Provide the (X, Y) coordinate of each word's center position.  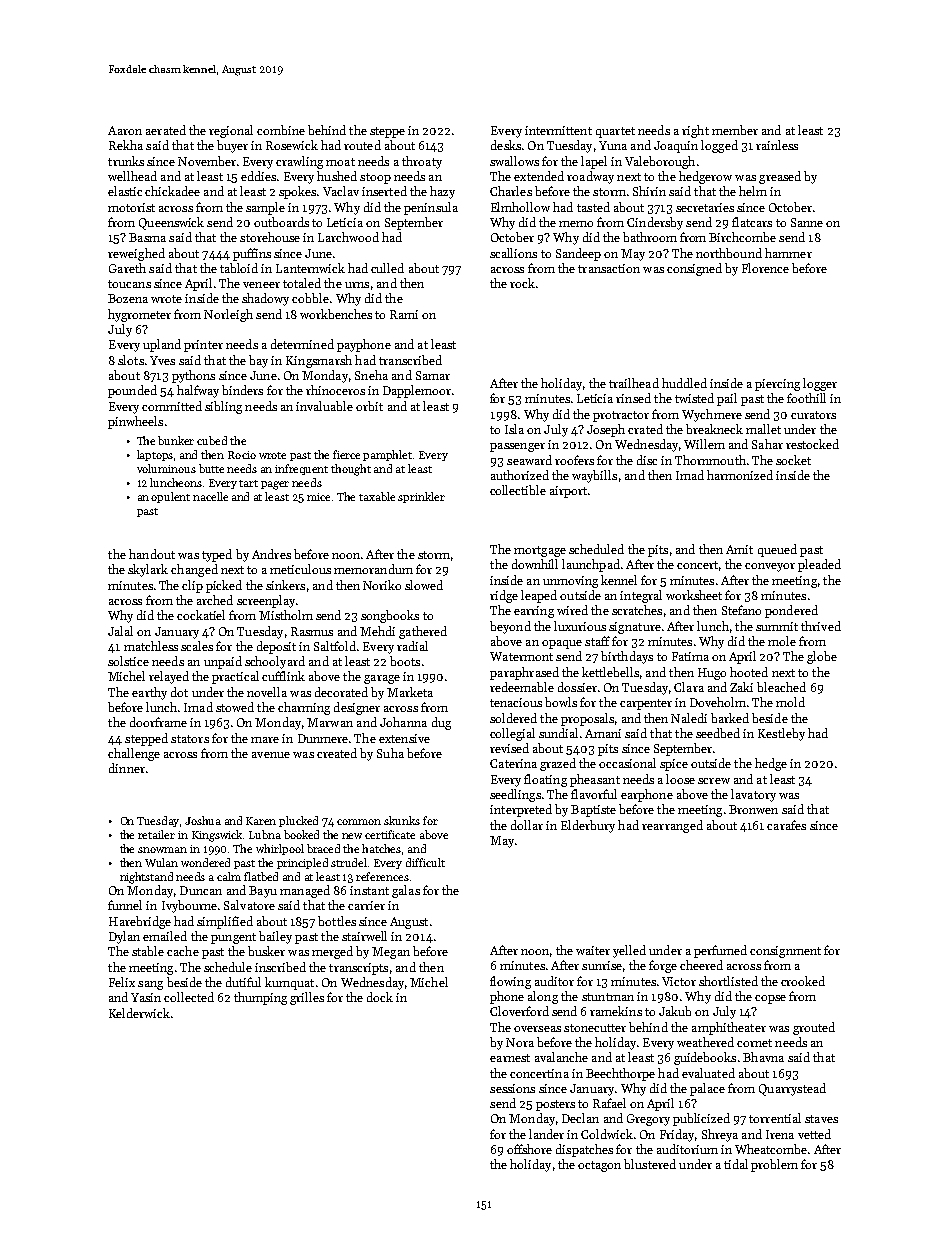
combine (281, 130)
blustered (650, 1164)
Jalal (120, 631)
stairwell (364, 936)
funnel (125, 905)
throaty (422, 162)
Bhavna (763, 1057)
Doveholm (718, 702)
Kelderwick (139, 1013)
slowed (424, 585)
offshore (529, 1149)
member (735, 130)
